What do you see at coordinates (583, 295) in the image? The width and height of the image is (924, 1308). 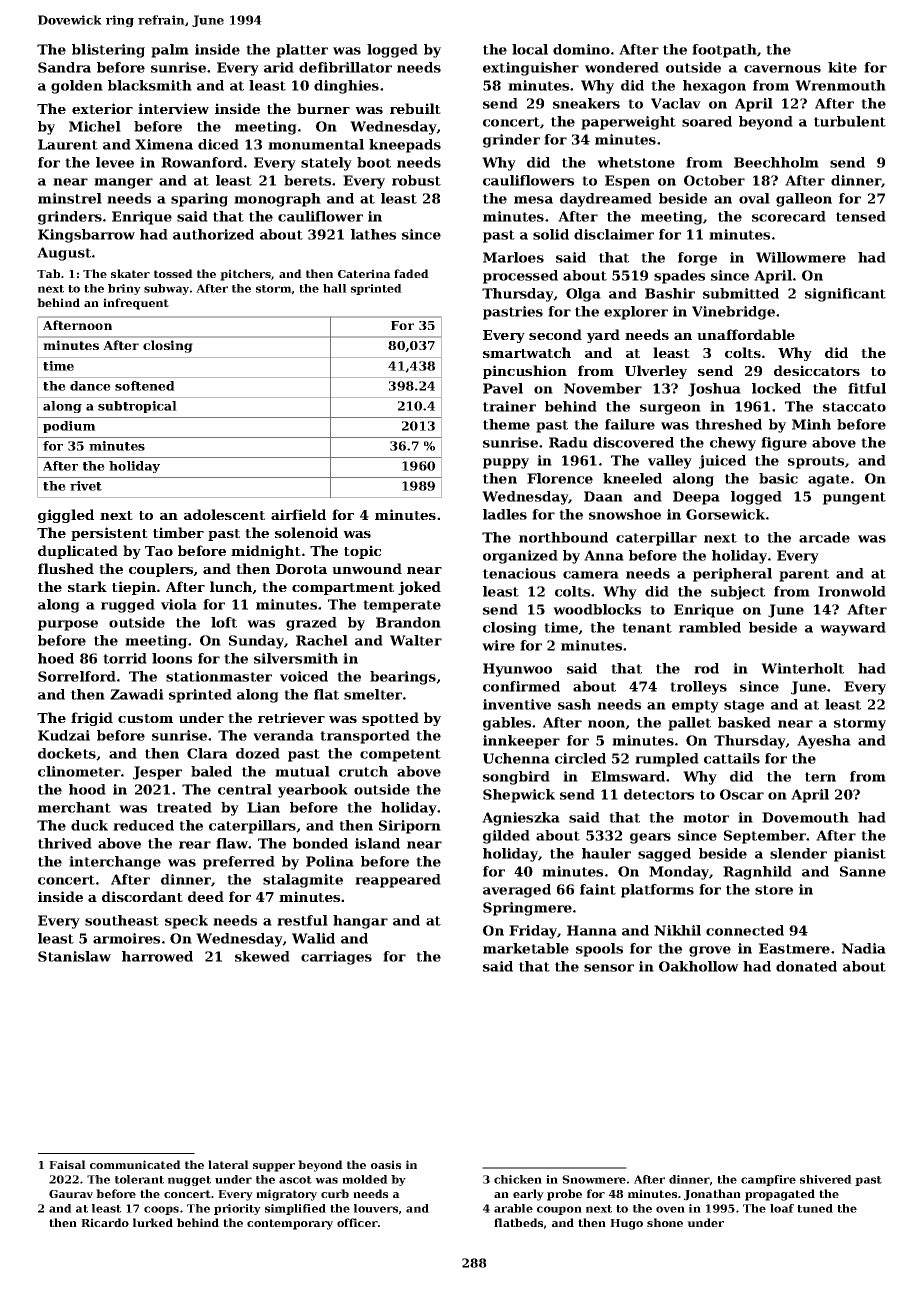 I see `Olga` at bounding box center [583, 295].
